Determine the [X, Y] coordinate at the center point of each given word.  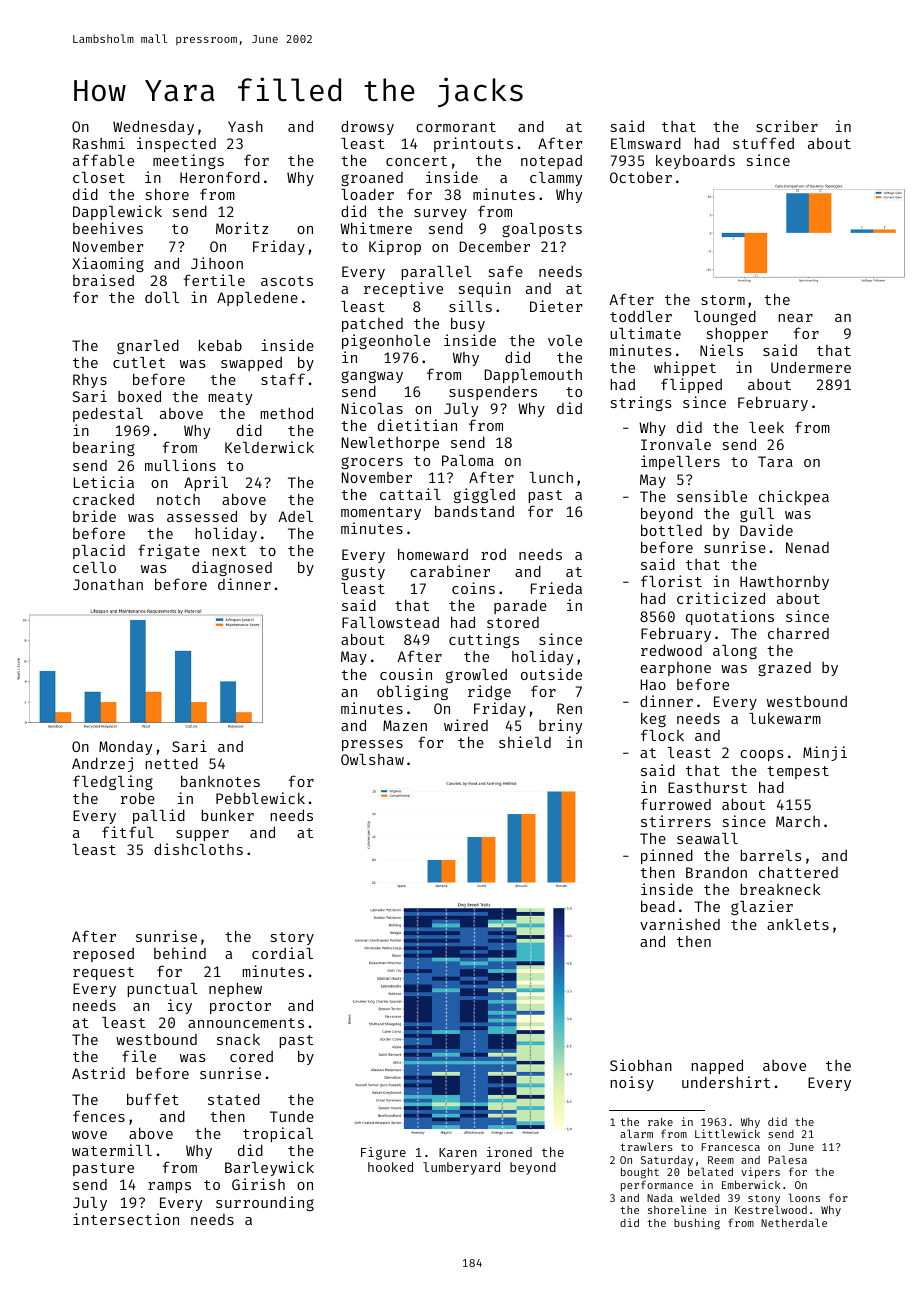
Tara [775, 461]
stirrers [676, 821]
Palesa [788, 1159]
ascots [287, 281]
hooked [390, 1167]
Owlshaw [372, 759]
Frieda [556, 588]
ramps [169, 1187]
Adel [295, 516]
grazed [784, 669]
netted [172, 763]
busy [468, 325]
